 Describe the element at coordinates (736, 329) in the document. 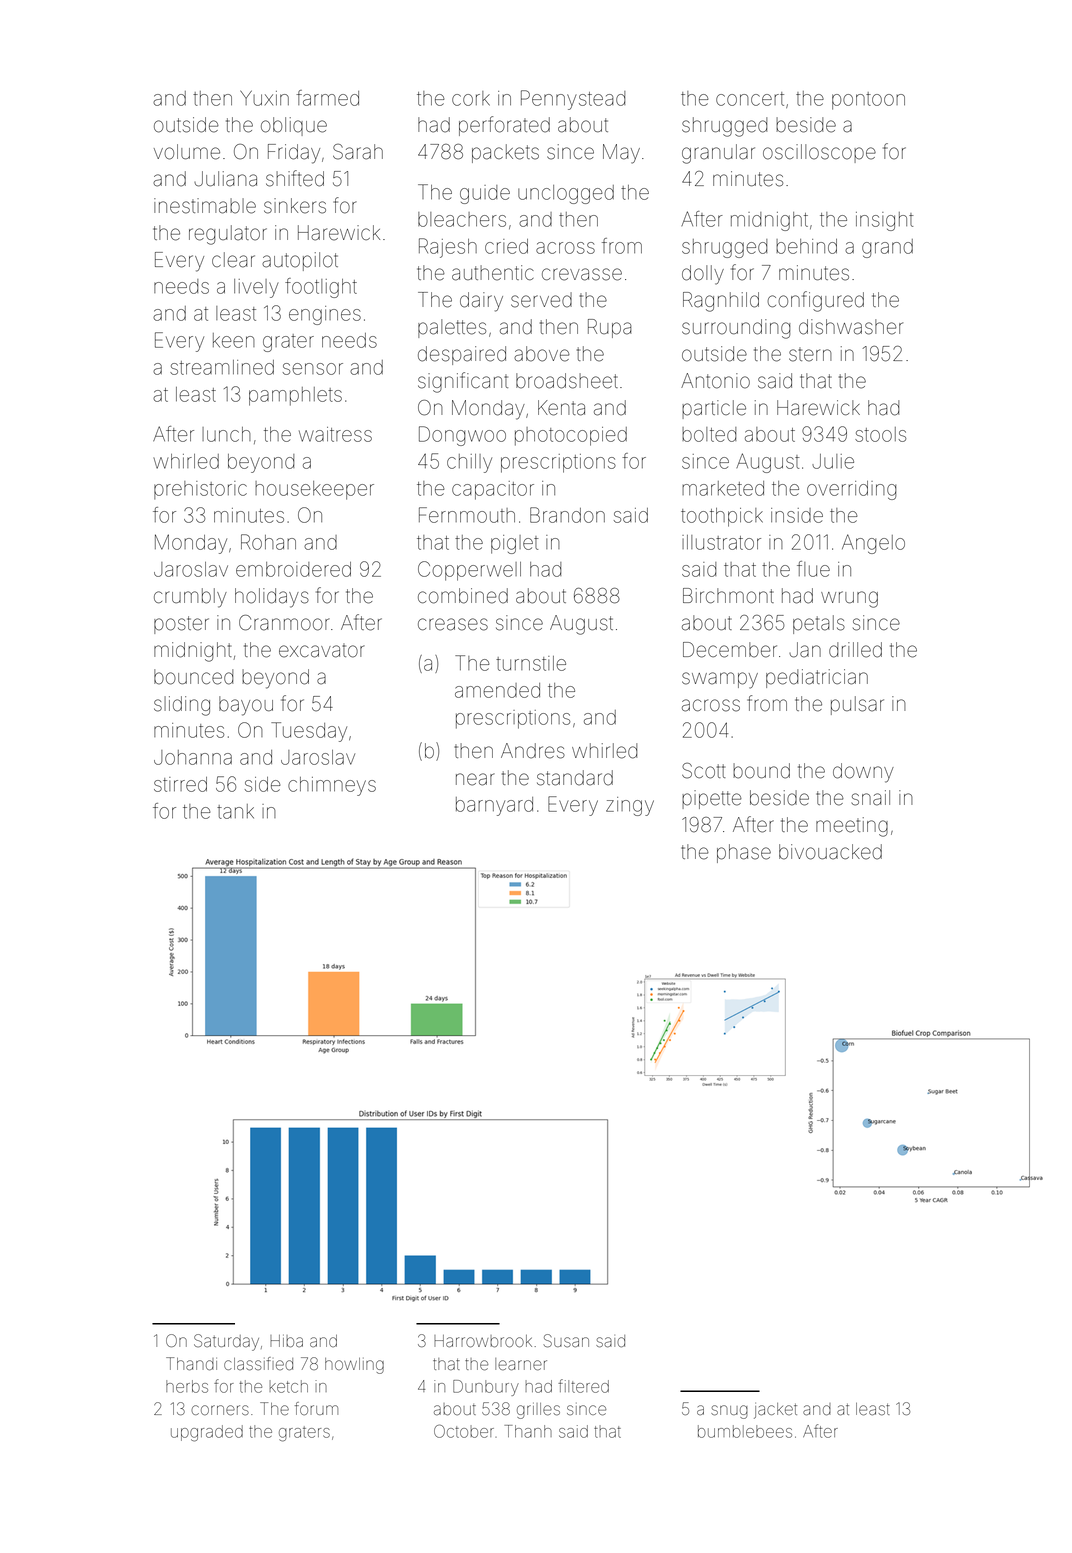

I see `surrounding` at that location.
